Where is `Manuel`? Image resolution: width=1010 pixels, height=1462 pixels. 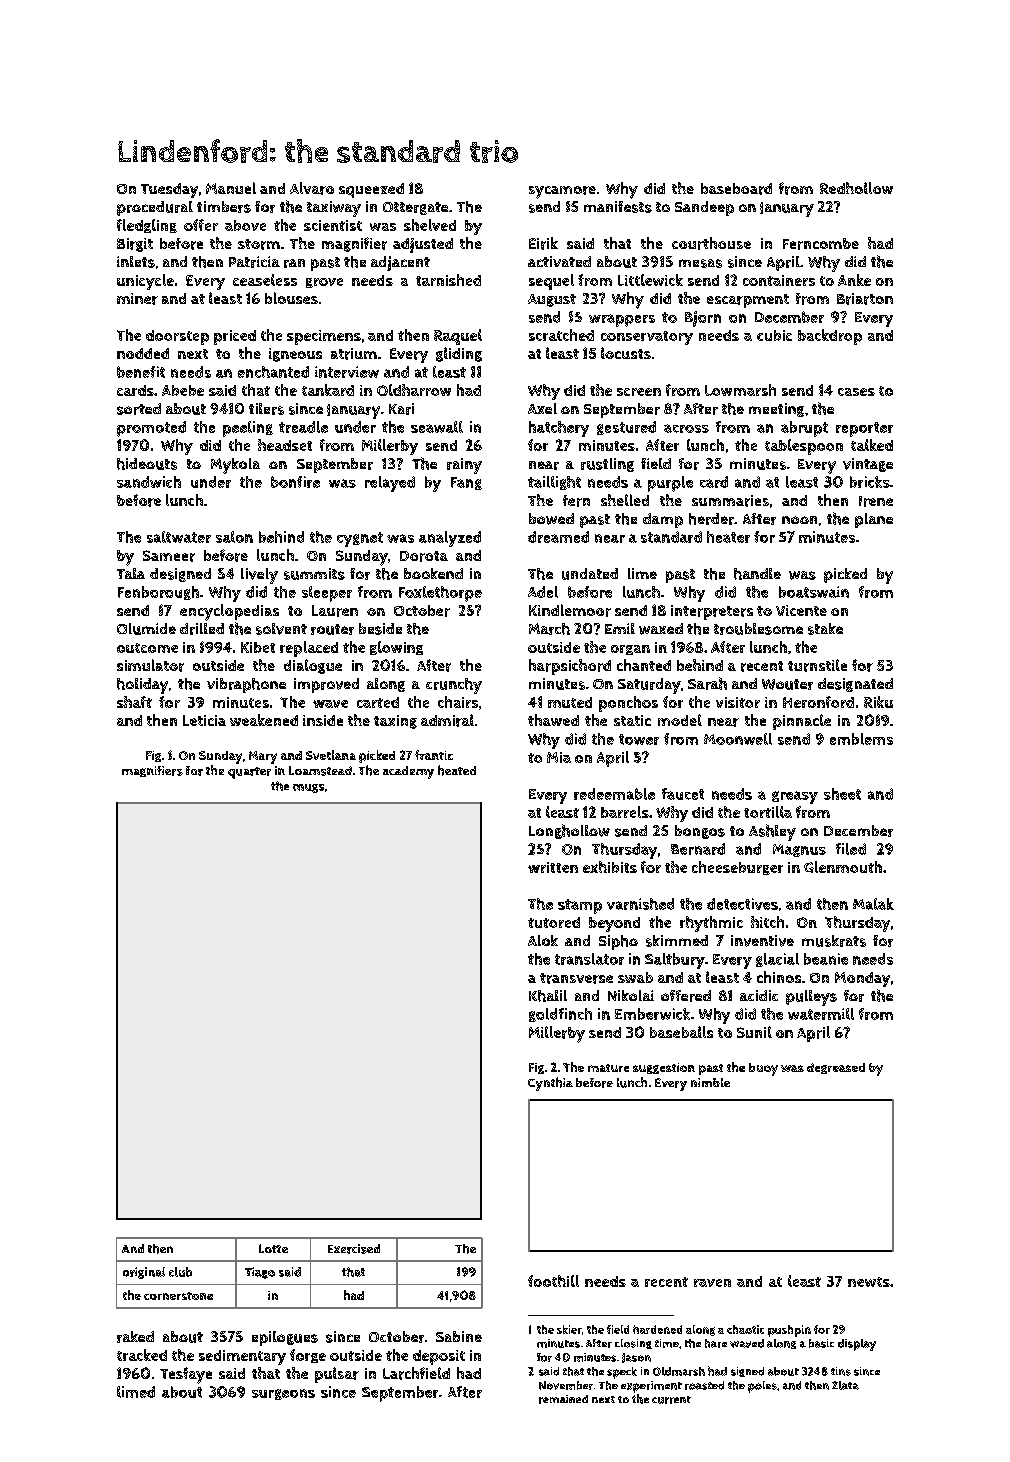 Manuel is located at coordinates (231, 188).
